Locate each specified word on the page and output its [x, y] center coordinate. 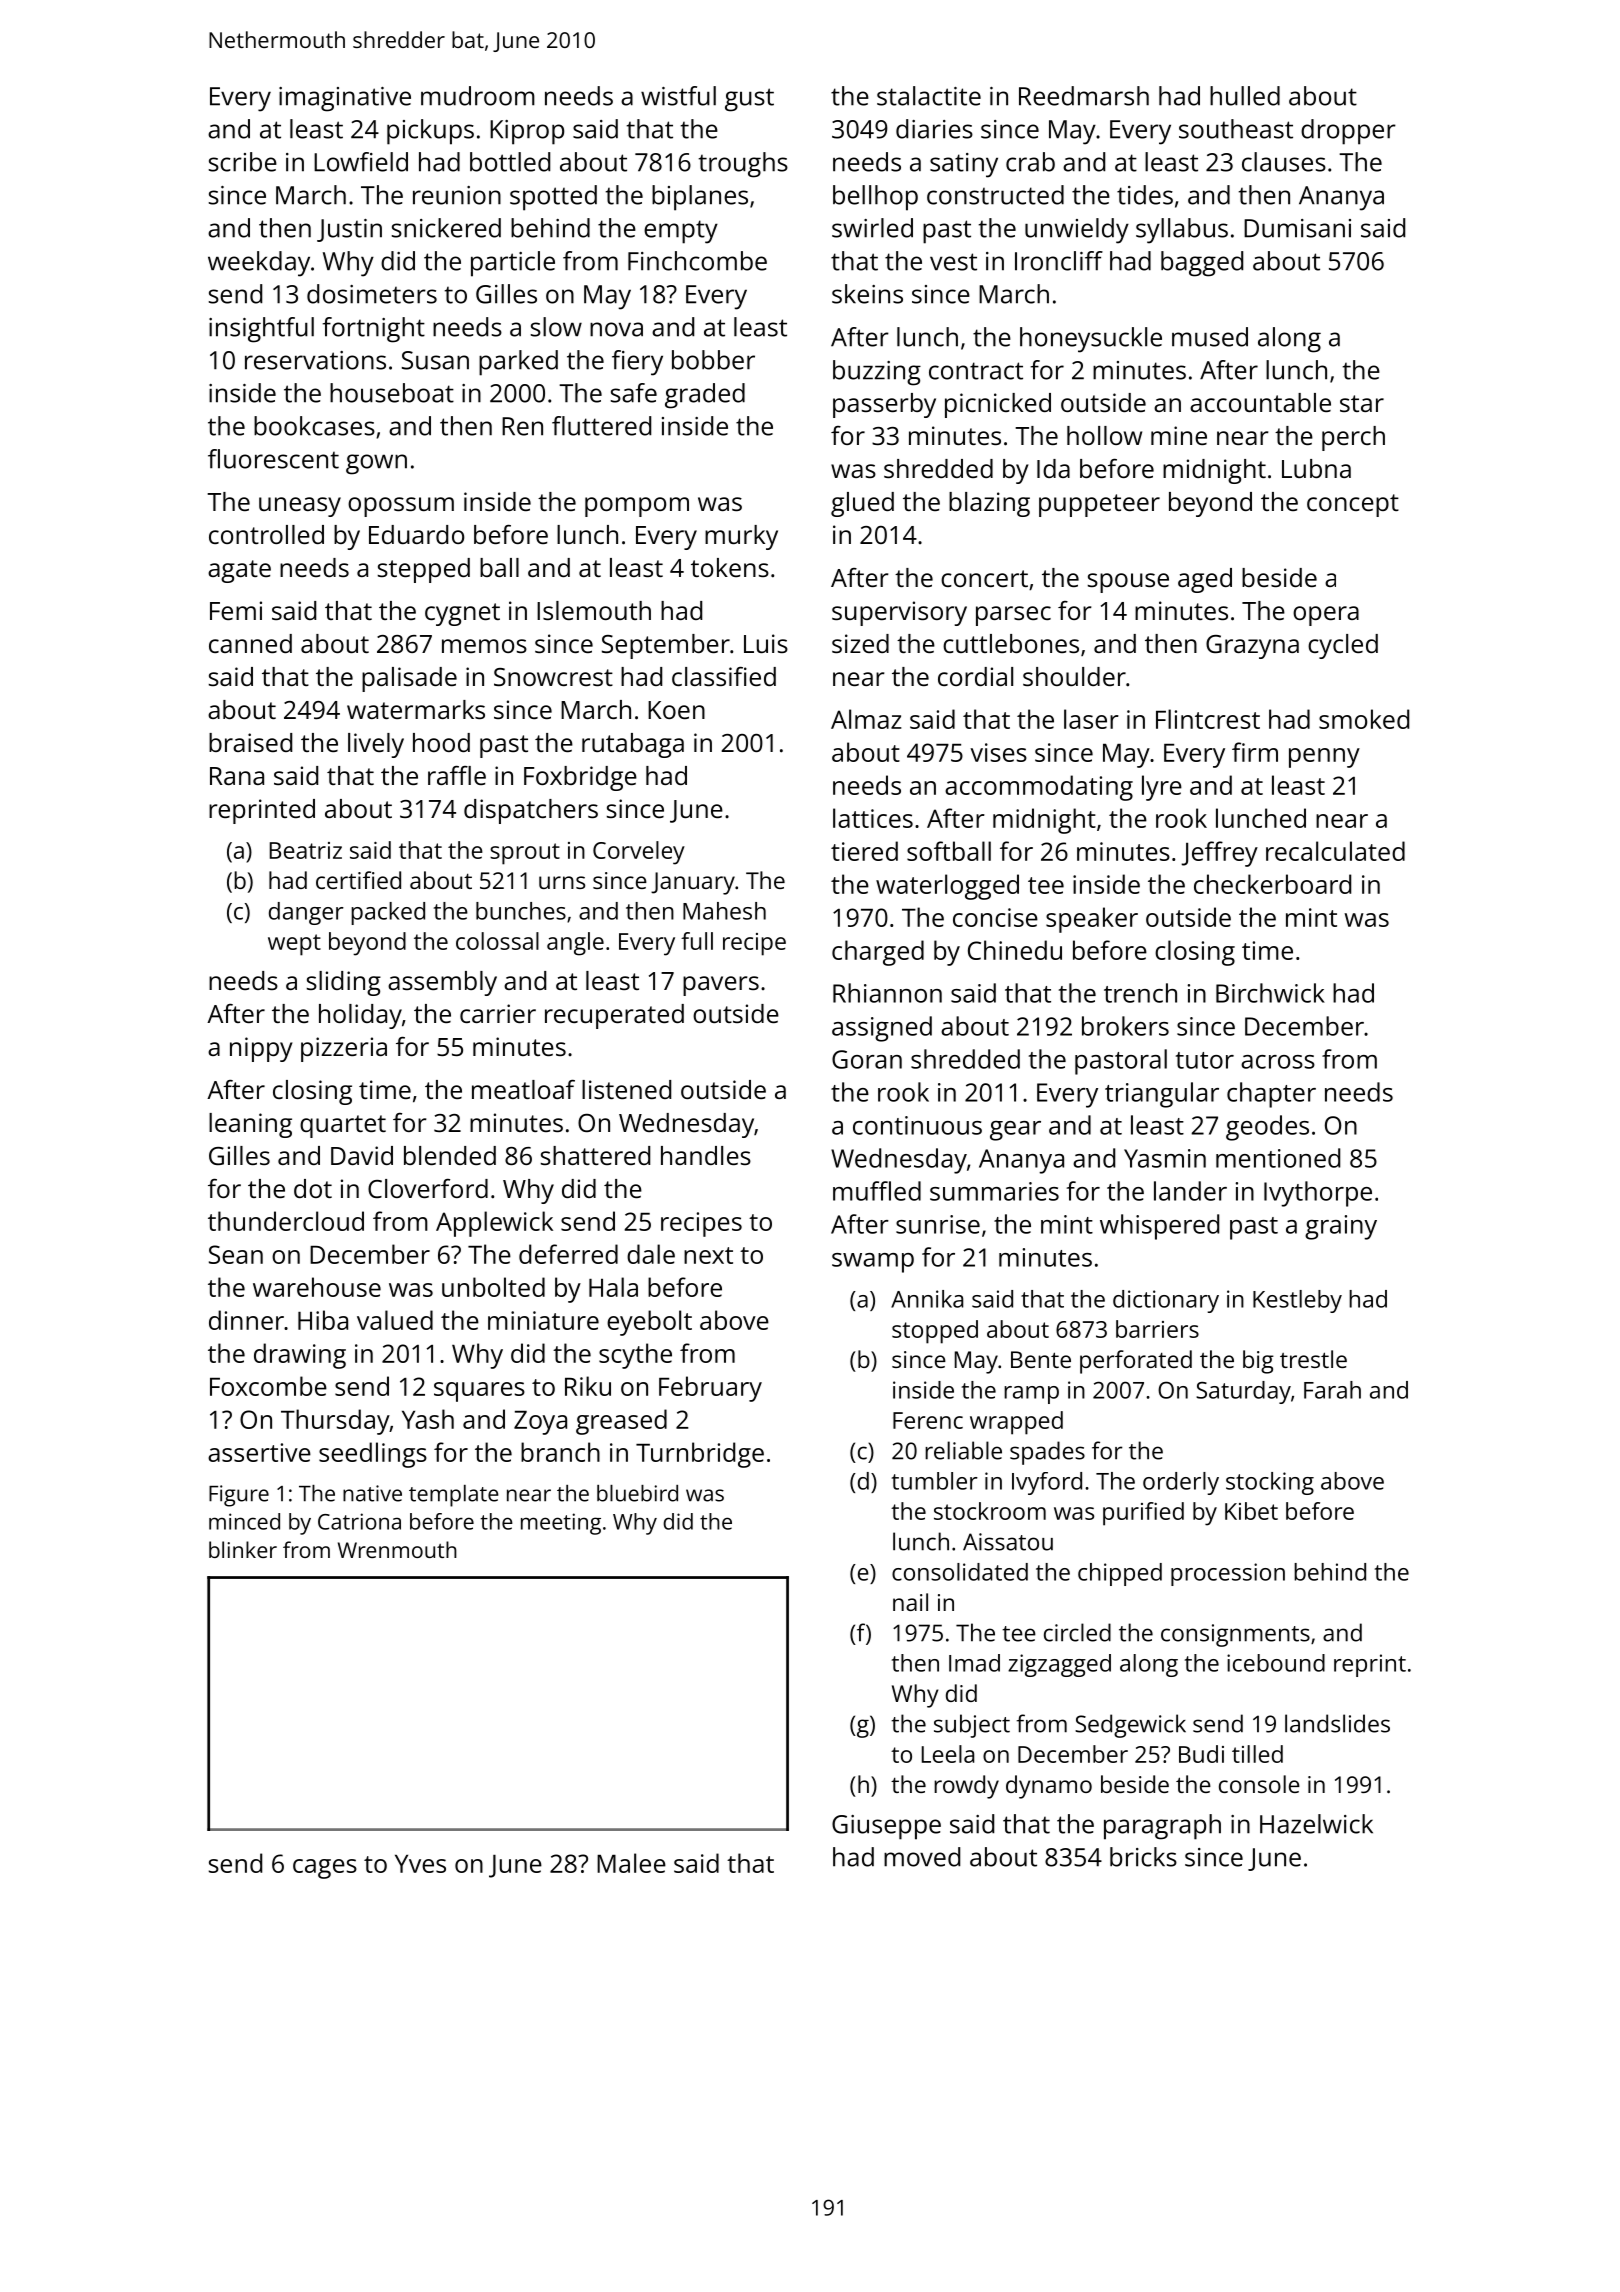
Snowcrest [553, 677]
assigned [882, 1029]
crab [1030, 162]
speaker [1092, 920]
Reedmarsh [1084, 96]
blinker [243, 1549]
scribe [243, 162]
